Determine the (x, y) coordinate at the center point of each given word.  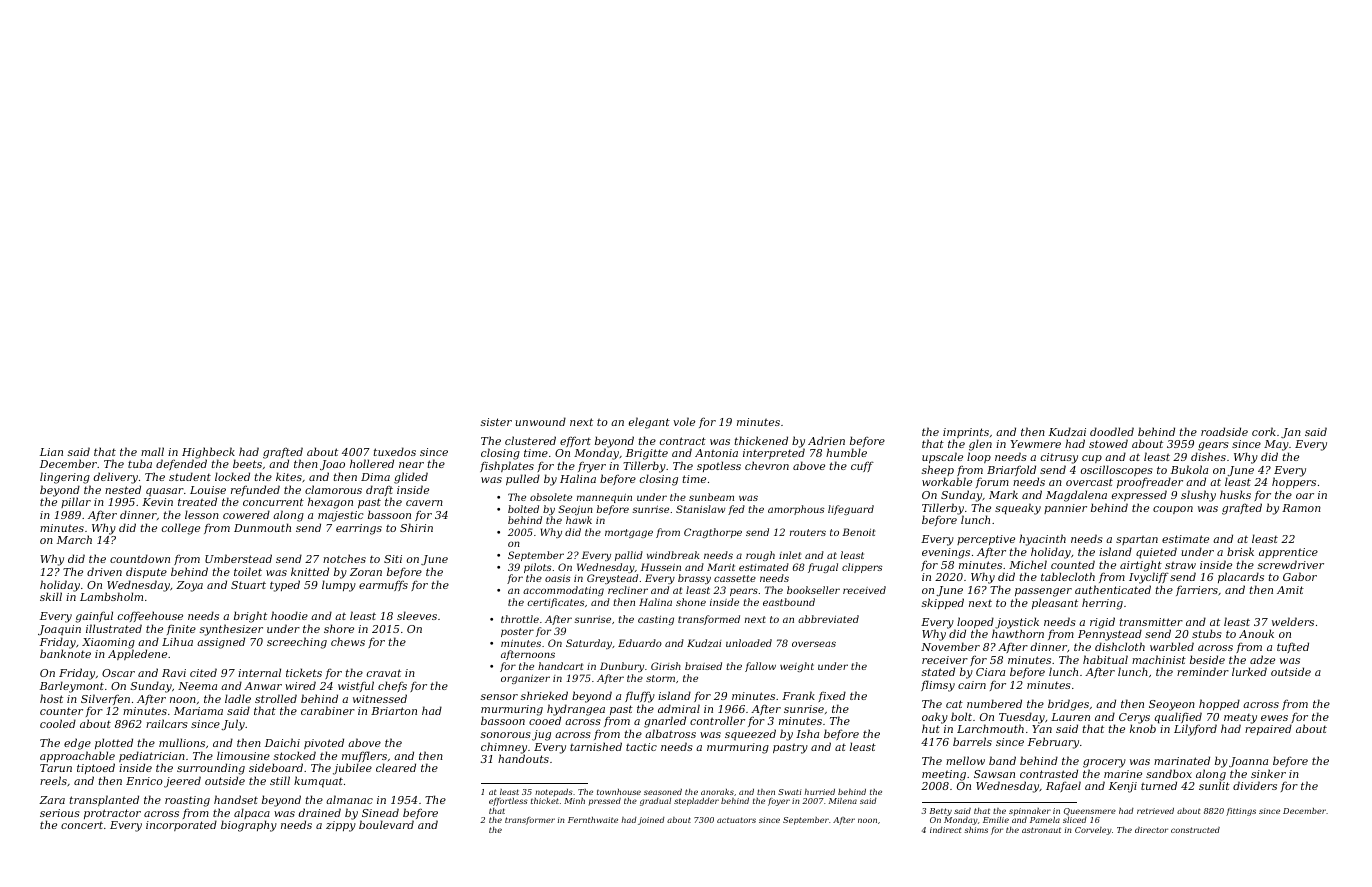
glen (980, 445)
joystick (1017, 623)
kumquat (318, 782)
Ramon (1301, 508)
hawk (579, 520)
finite (181, 629)
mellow (965, 760)
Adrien (826, 440)
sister (496, 422)
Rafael (1063, 786)
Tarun (56, 768)
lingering (65, 478)
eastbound (789, 602)
